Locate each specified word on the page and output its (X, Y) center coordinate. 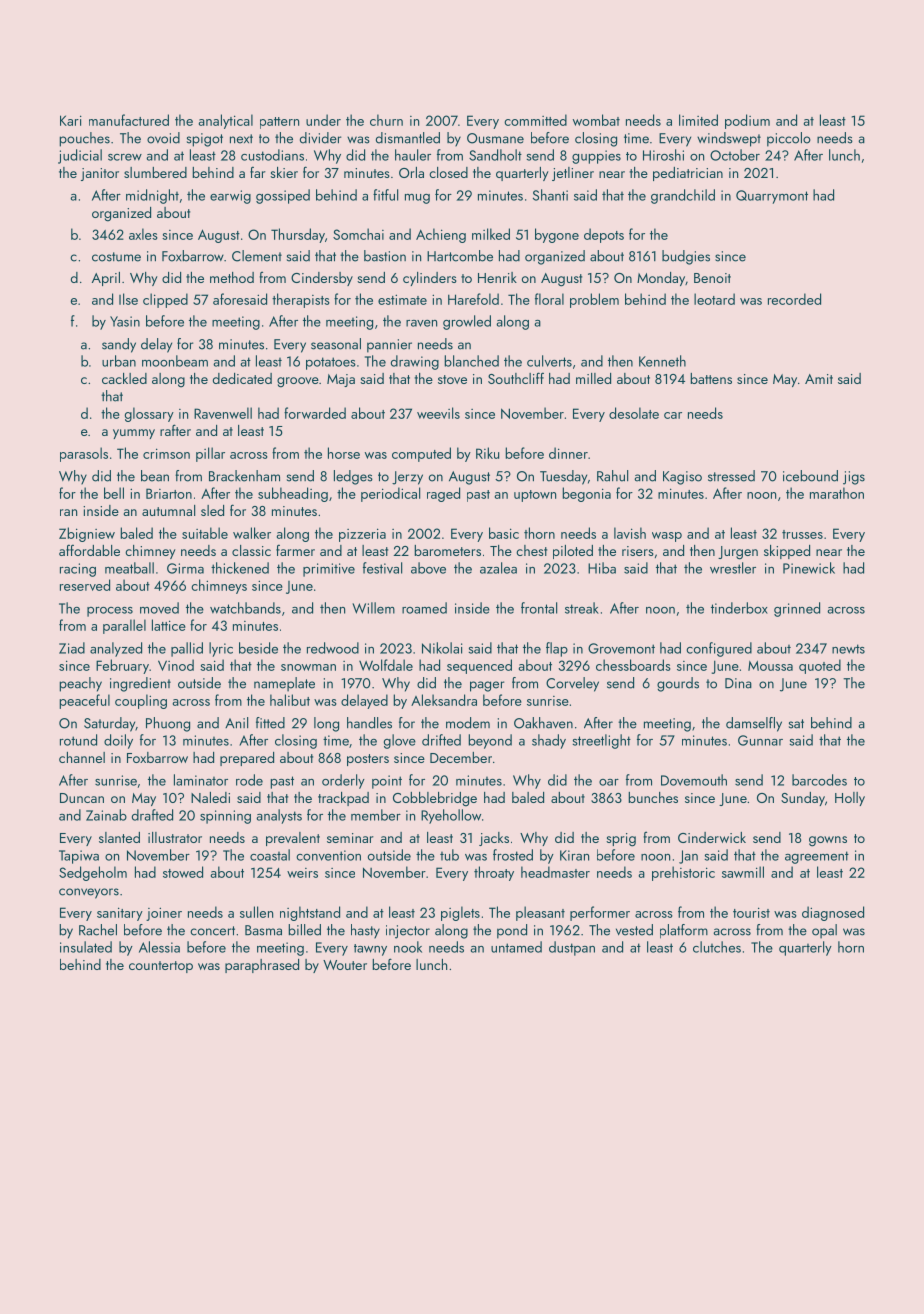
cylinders (430, 279)
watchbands (245, 608)
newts (848, 649)
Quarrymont (772, 197)
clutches (717, 947)
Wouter (345, 965)
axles (143, 234)
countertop (161, 967)
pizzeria (362, 535)
